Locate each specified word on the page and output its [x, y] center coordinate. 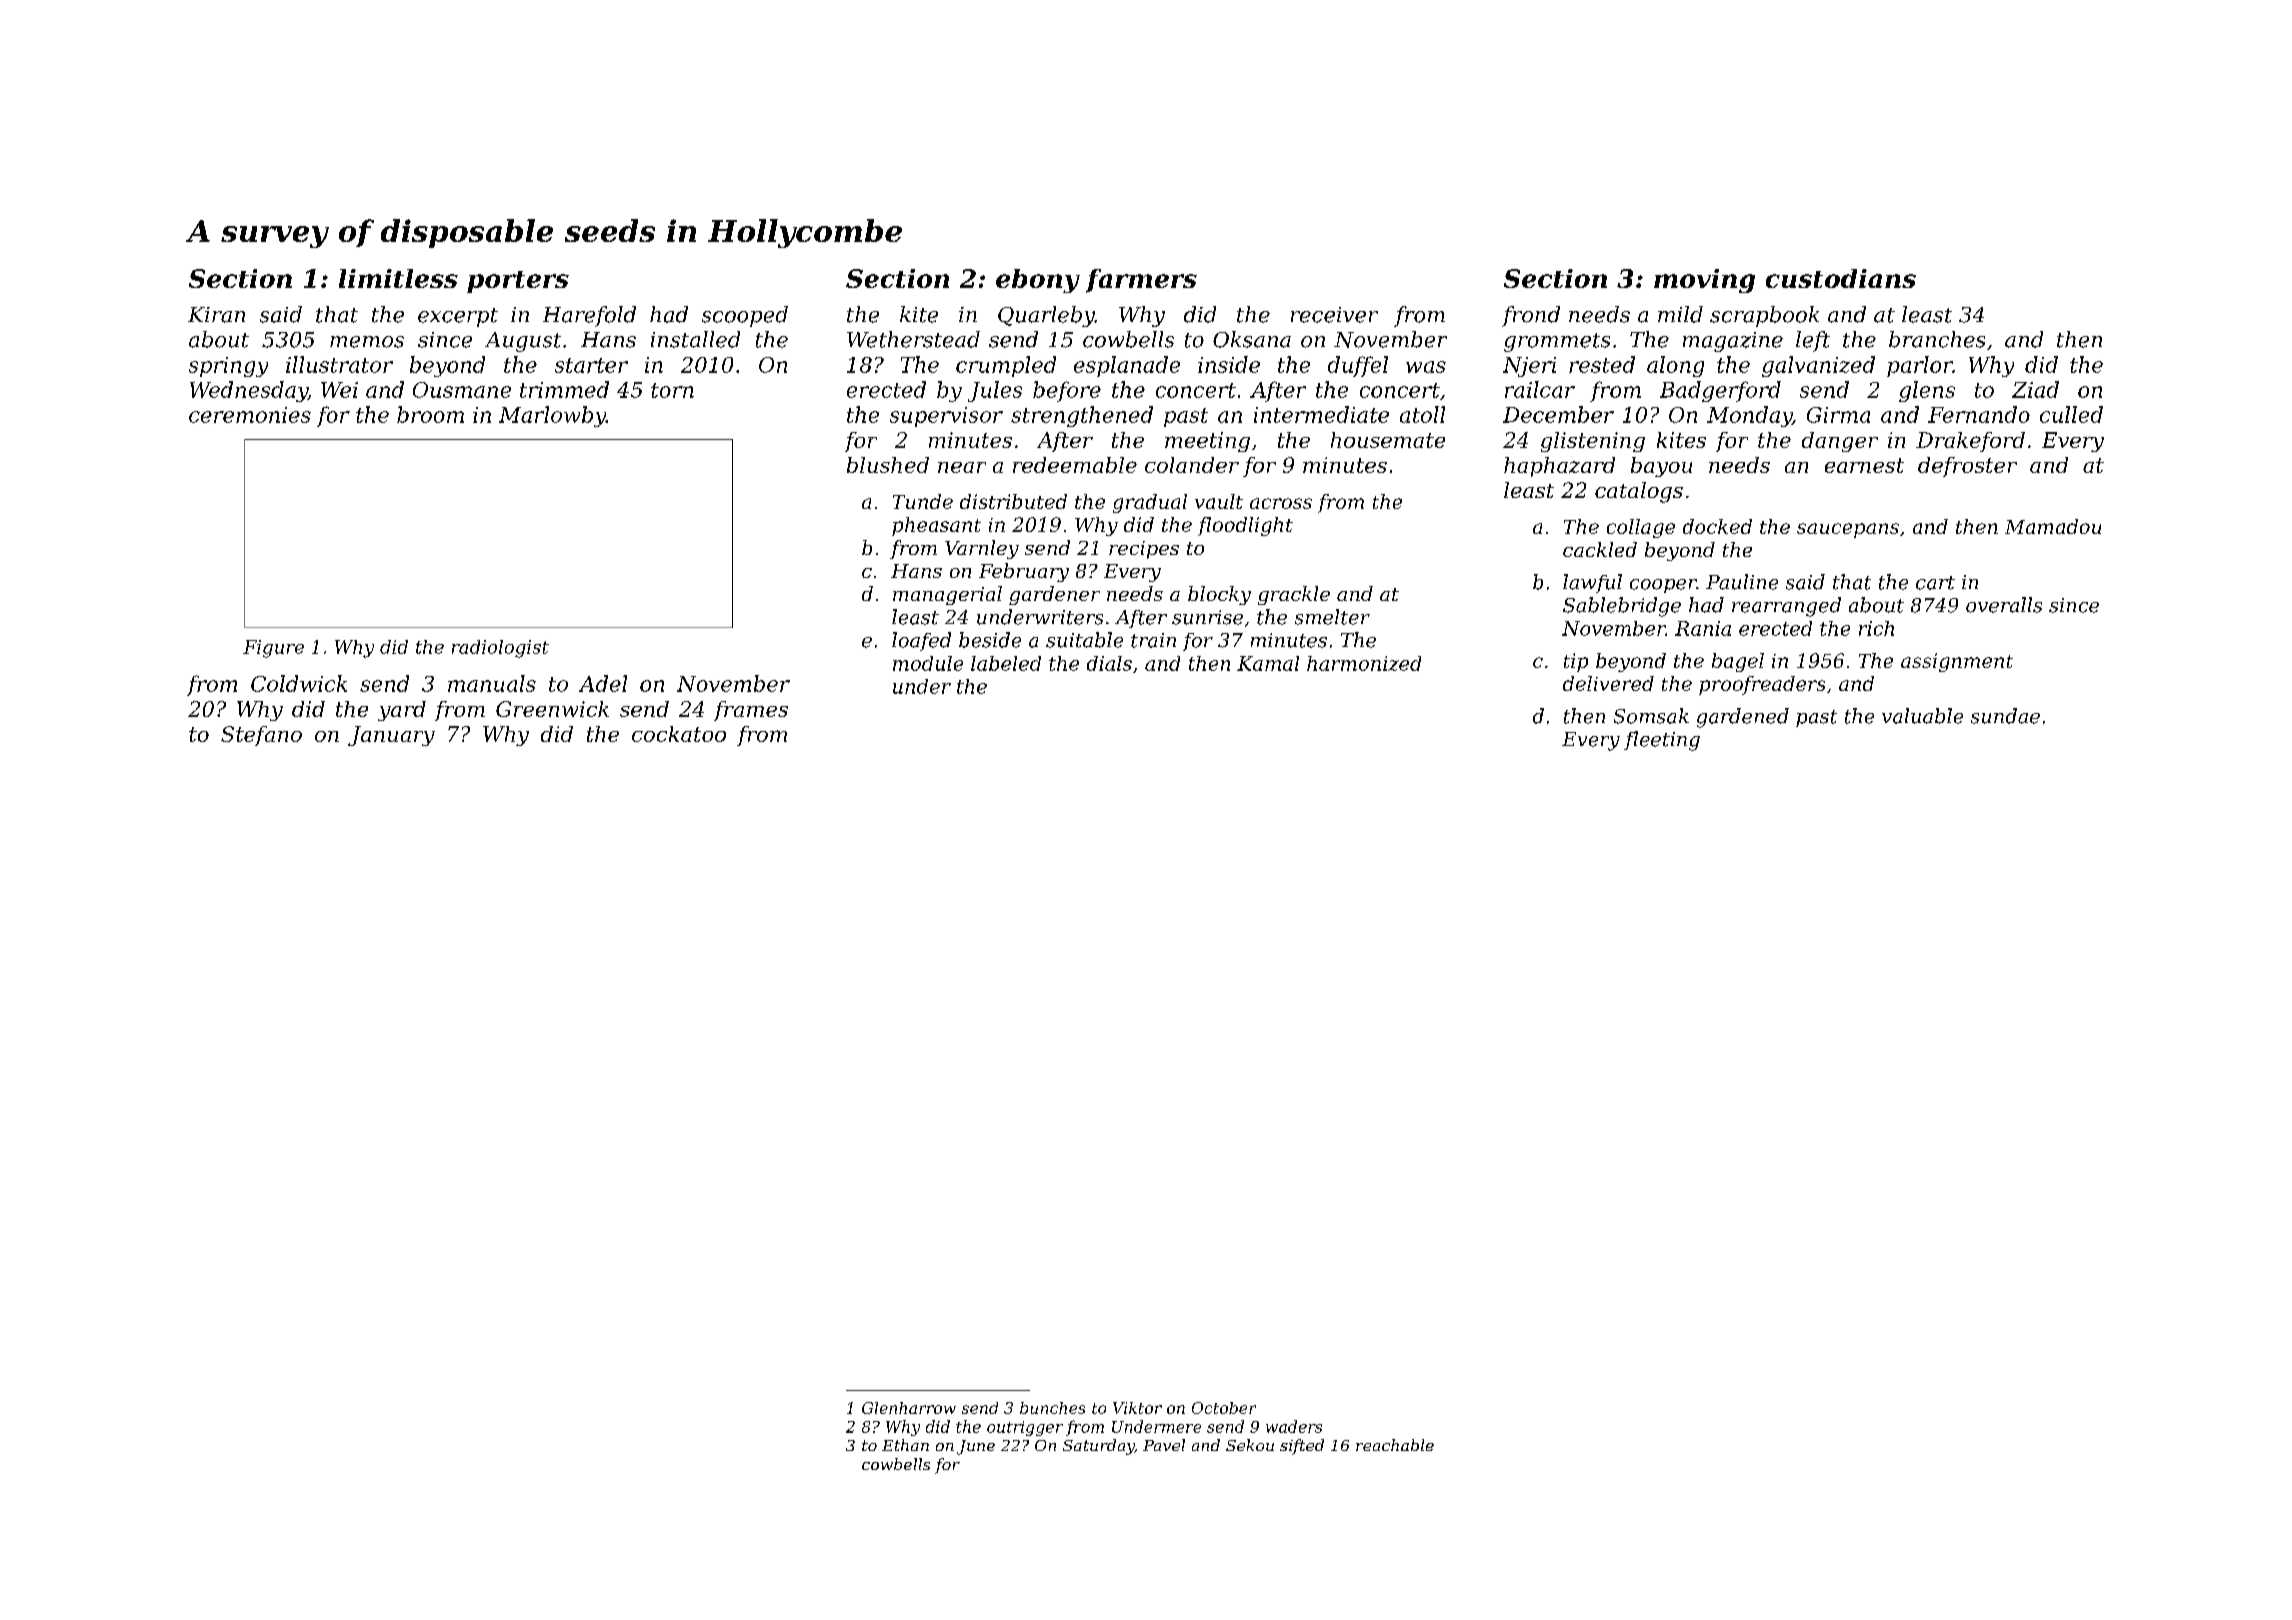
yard [402, 711]
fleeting [1662, 741]
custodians [1841, 278]
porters [518, 282]
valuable [1922, 716]
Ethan [905, 1445]
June [976, 1447]
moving [1704, 281]
